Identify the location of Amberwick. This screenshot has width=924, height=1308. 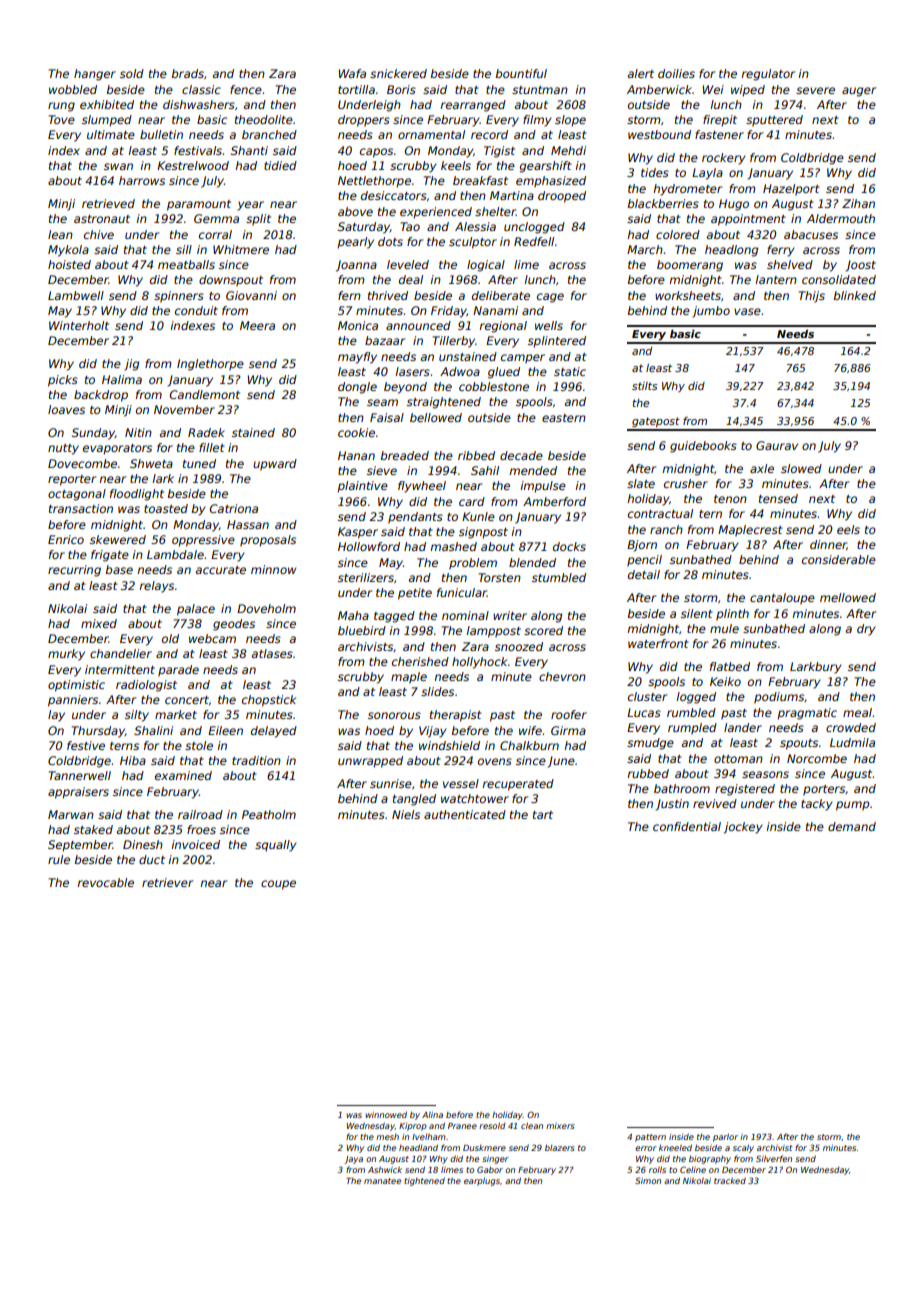
(659, 89).
